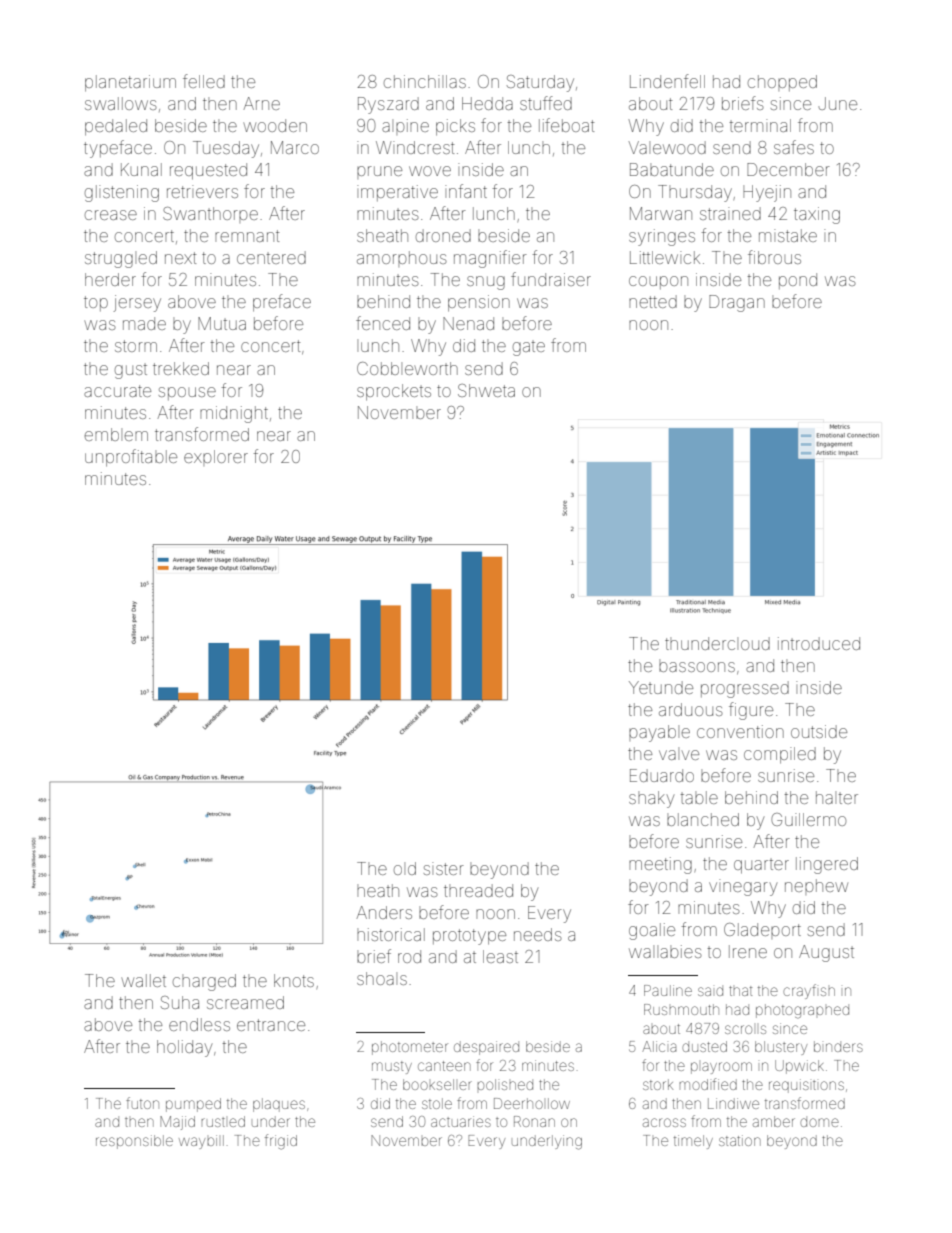  What do you see at coordinates (658, 282) in the screenshot?
I see `coupon` at bounding box center [658, 282].
